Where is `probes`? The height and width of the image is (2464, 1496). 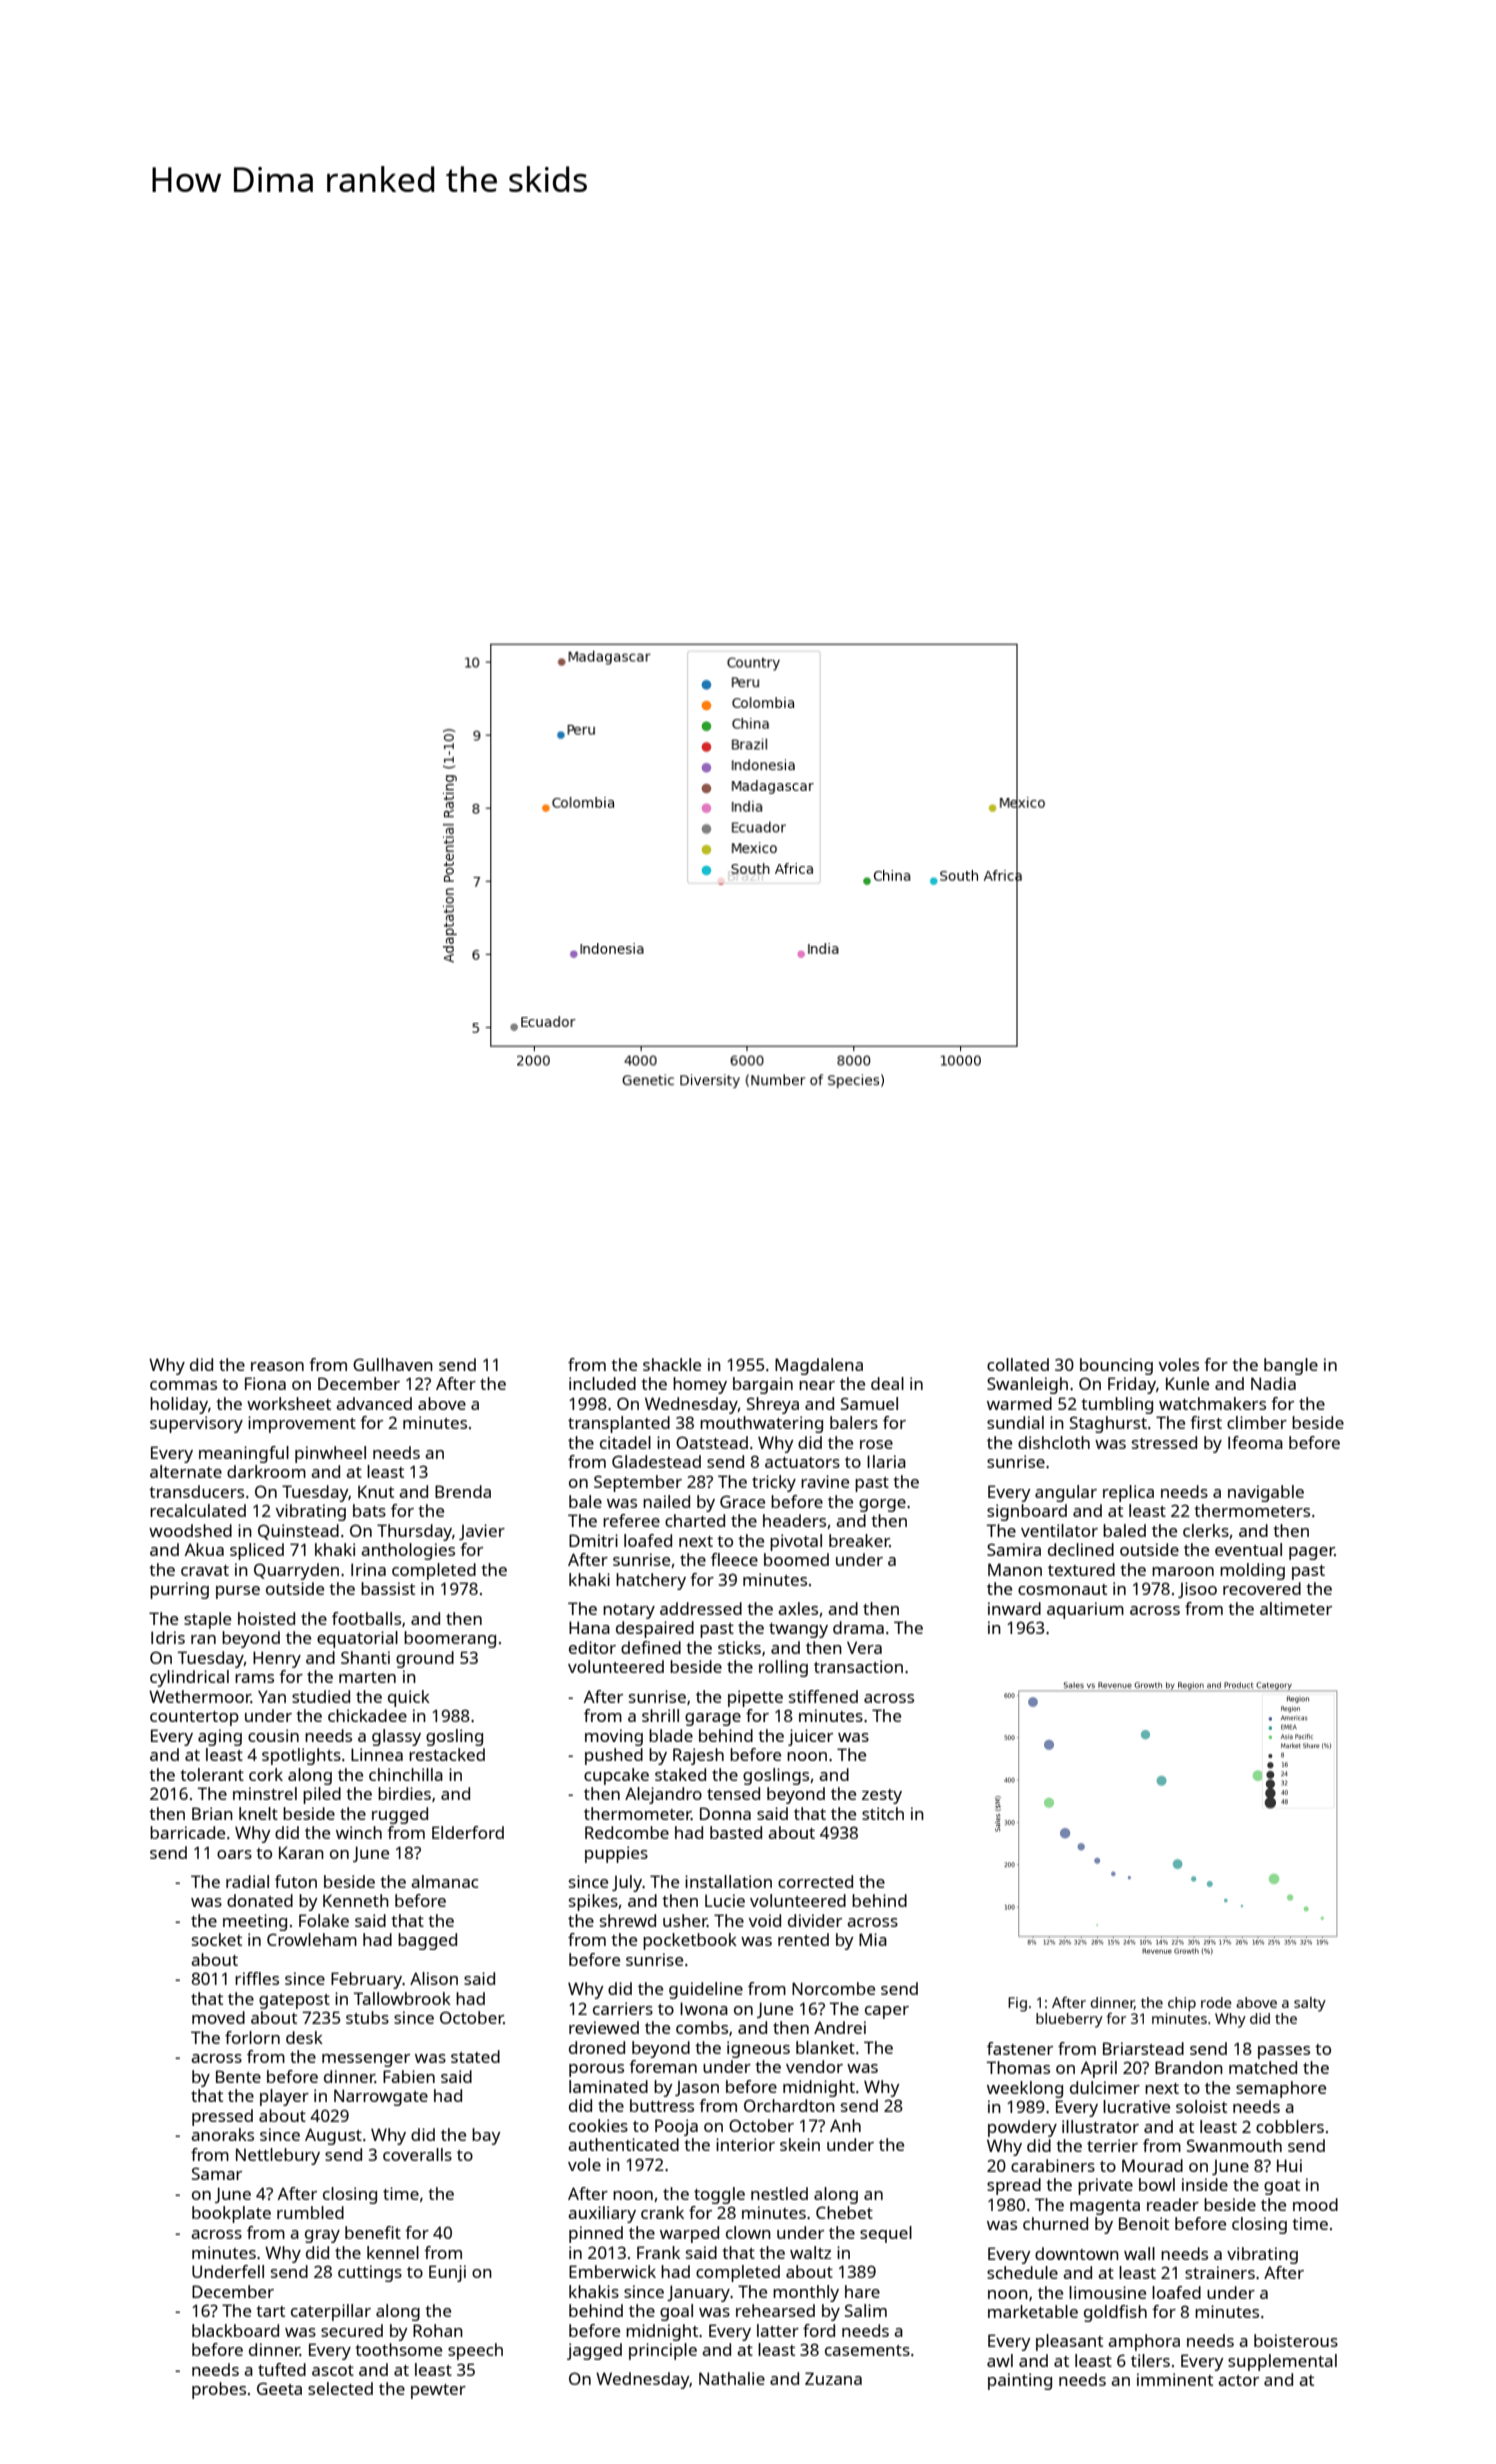 probes is located at coordinates (219, 2390).
